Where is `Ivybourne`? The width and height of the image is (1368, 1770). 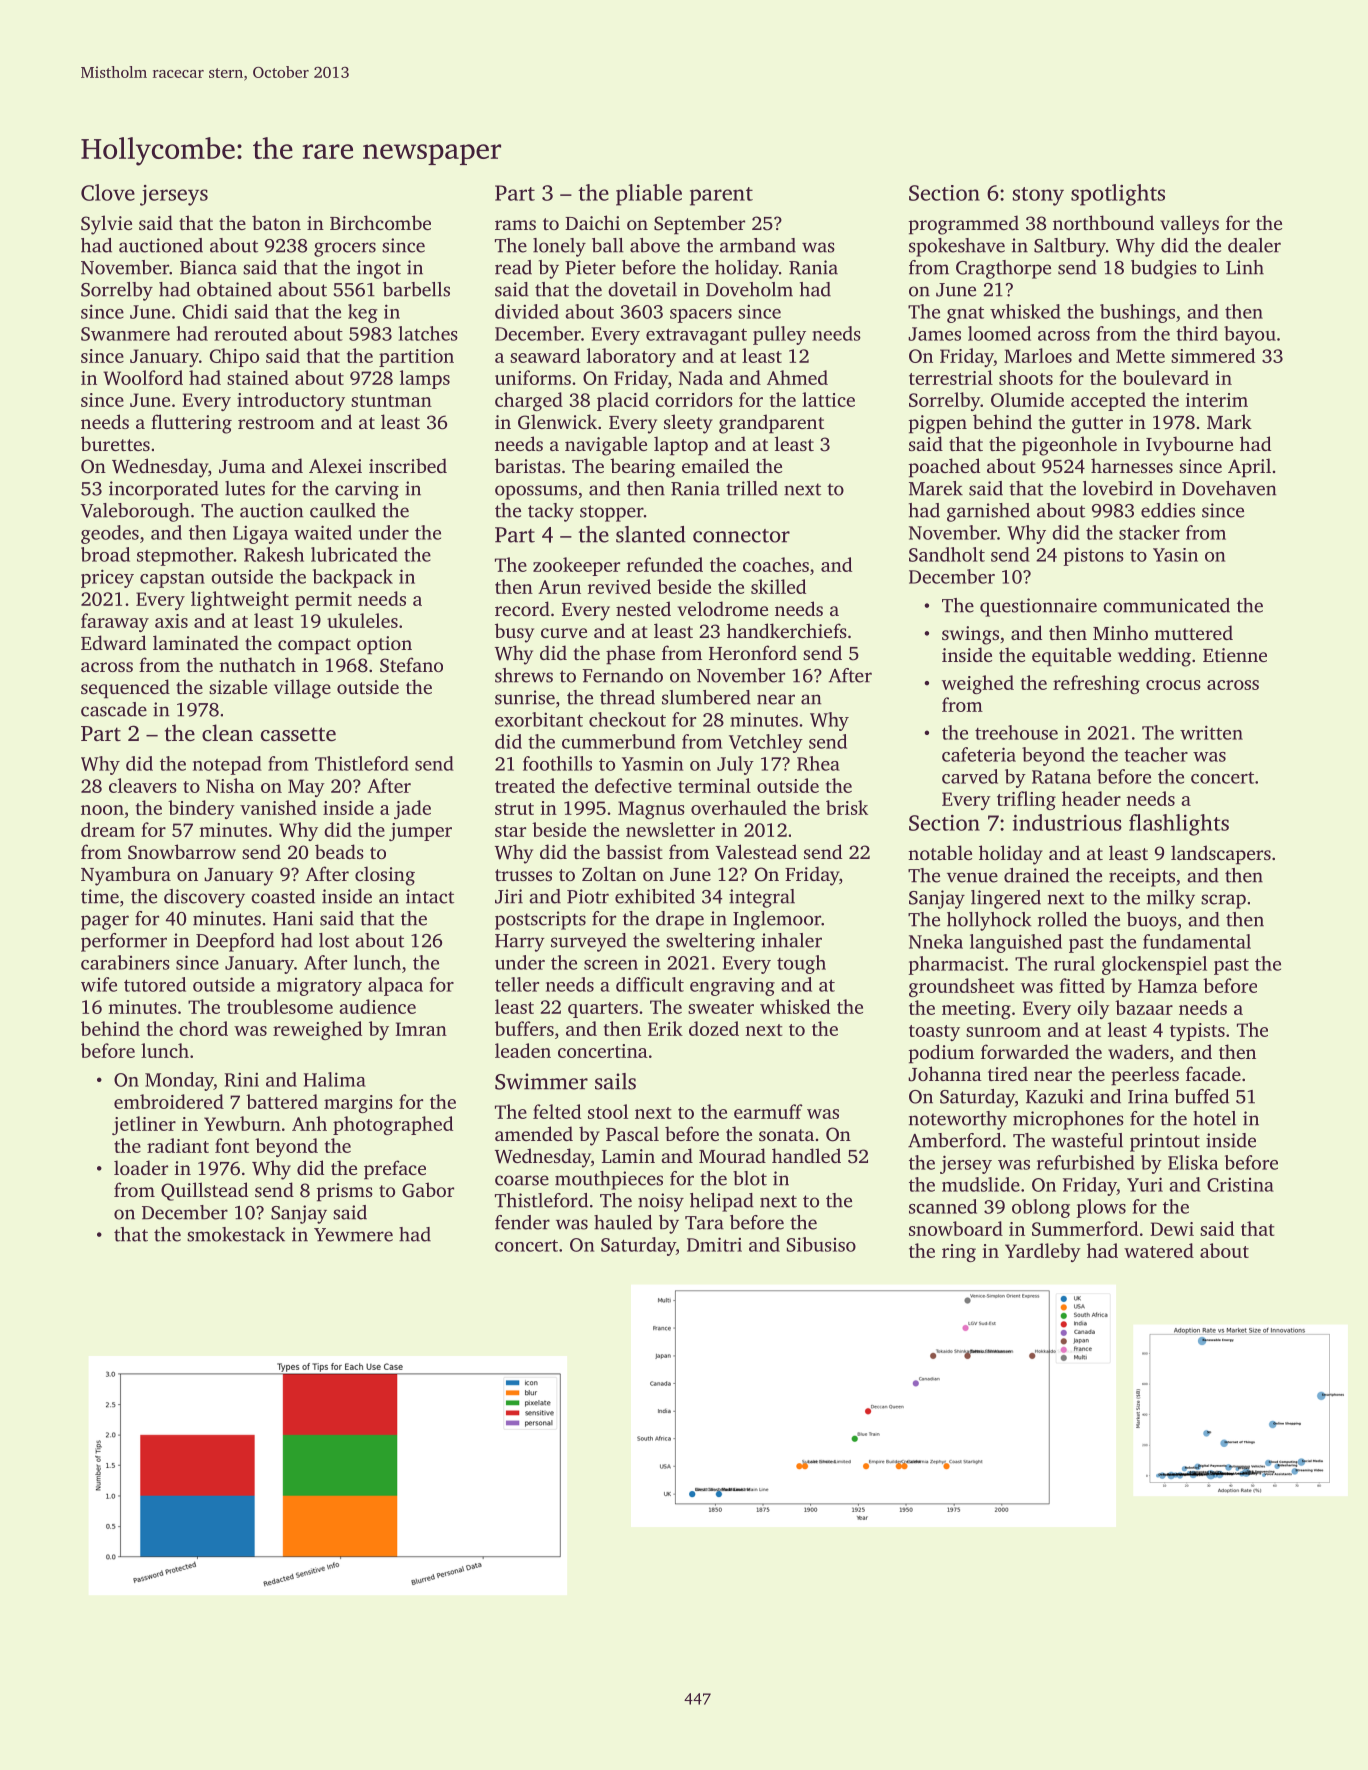 Ivybourne is located at coordinates (1189, 446).
